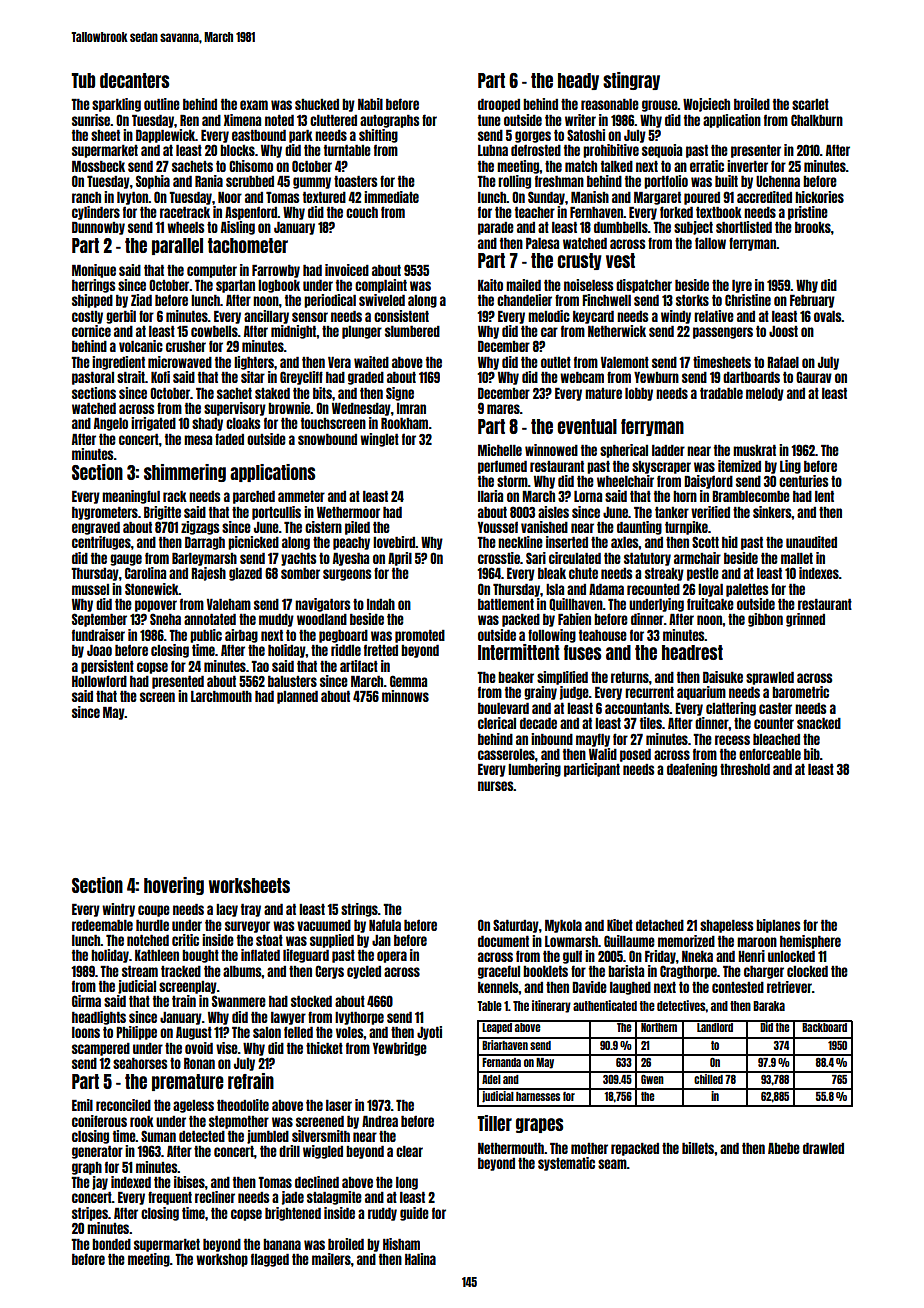  What do you see at coordinates (812, 754) in the image?
I see `bib` at bounding box center [812, 754].
